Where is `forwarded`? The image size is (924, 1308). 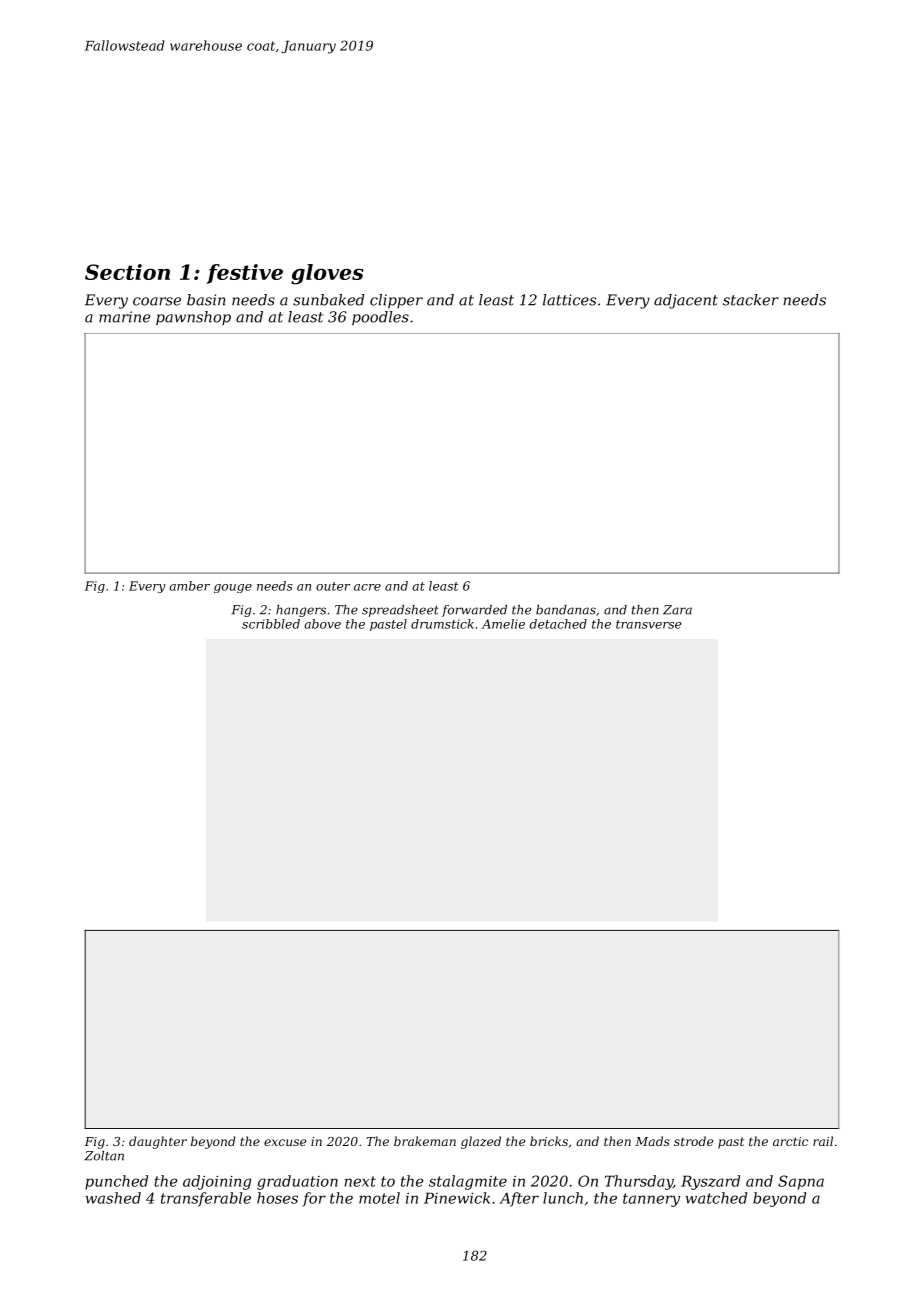
forwarded is located at coordinates (474, 611).
